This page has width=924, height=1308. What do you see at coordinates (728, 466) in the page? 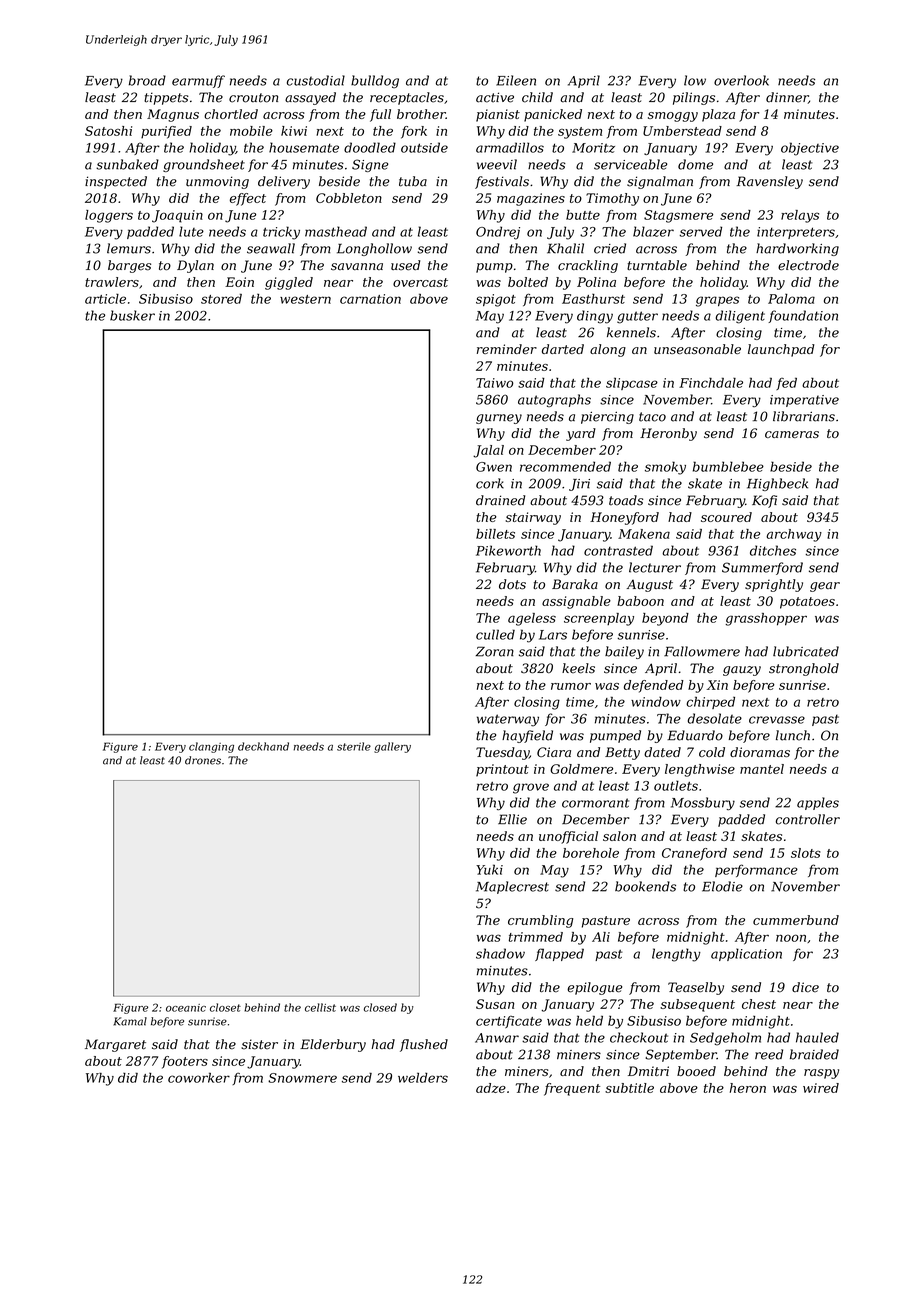
I see `bumblebee` at bounding box center [728, 466].
